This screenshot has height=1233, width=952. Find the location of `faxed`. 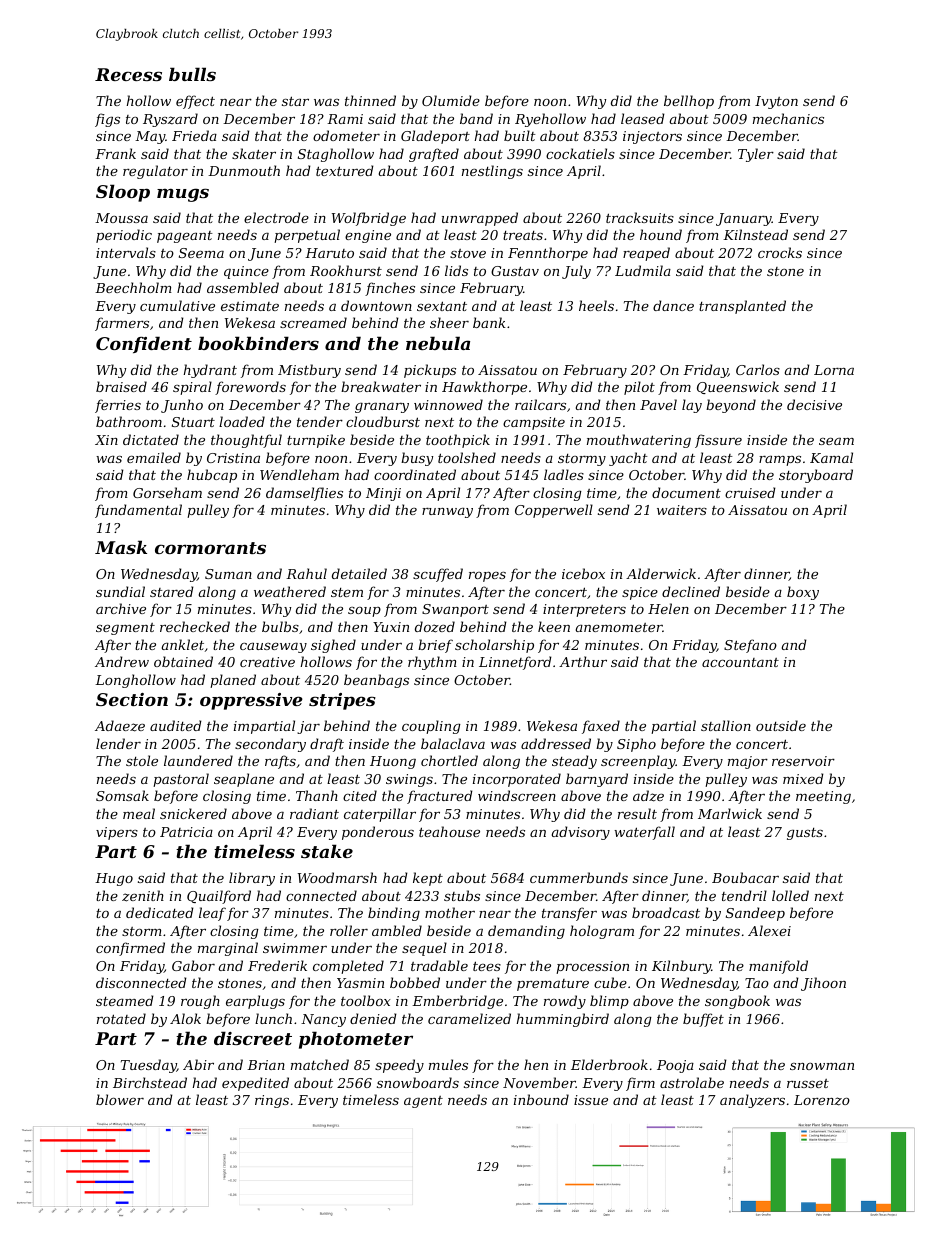

faxed is located at coordinates (601, 727).
